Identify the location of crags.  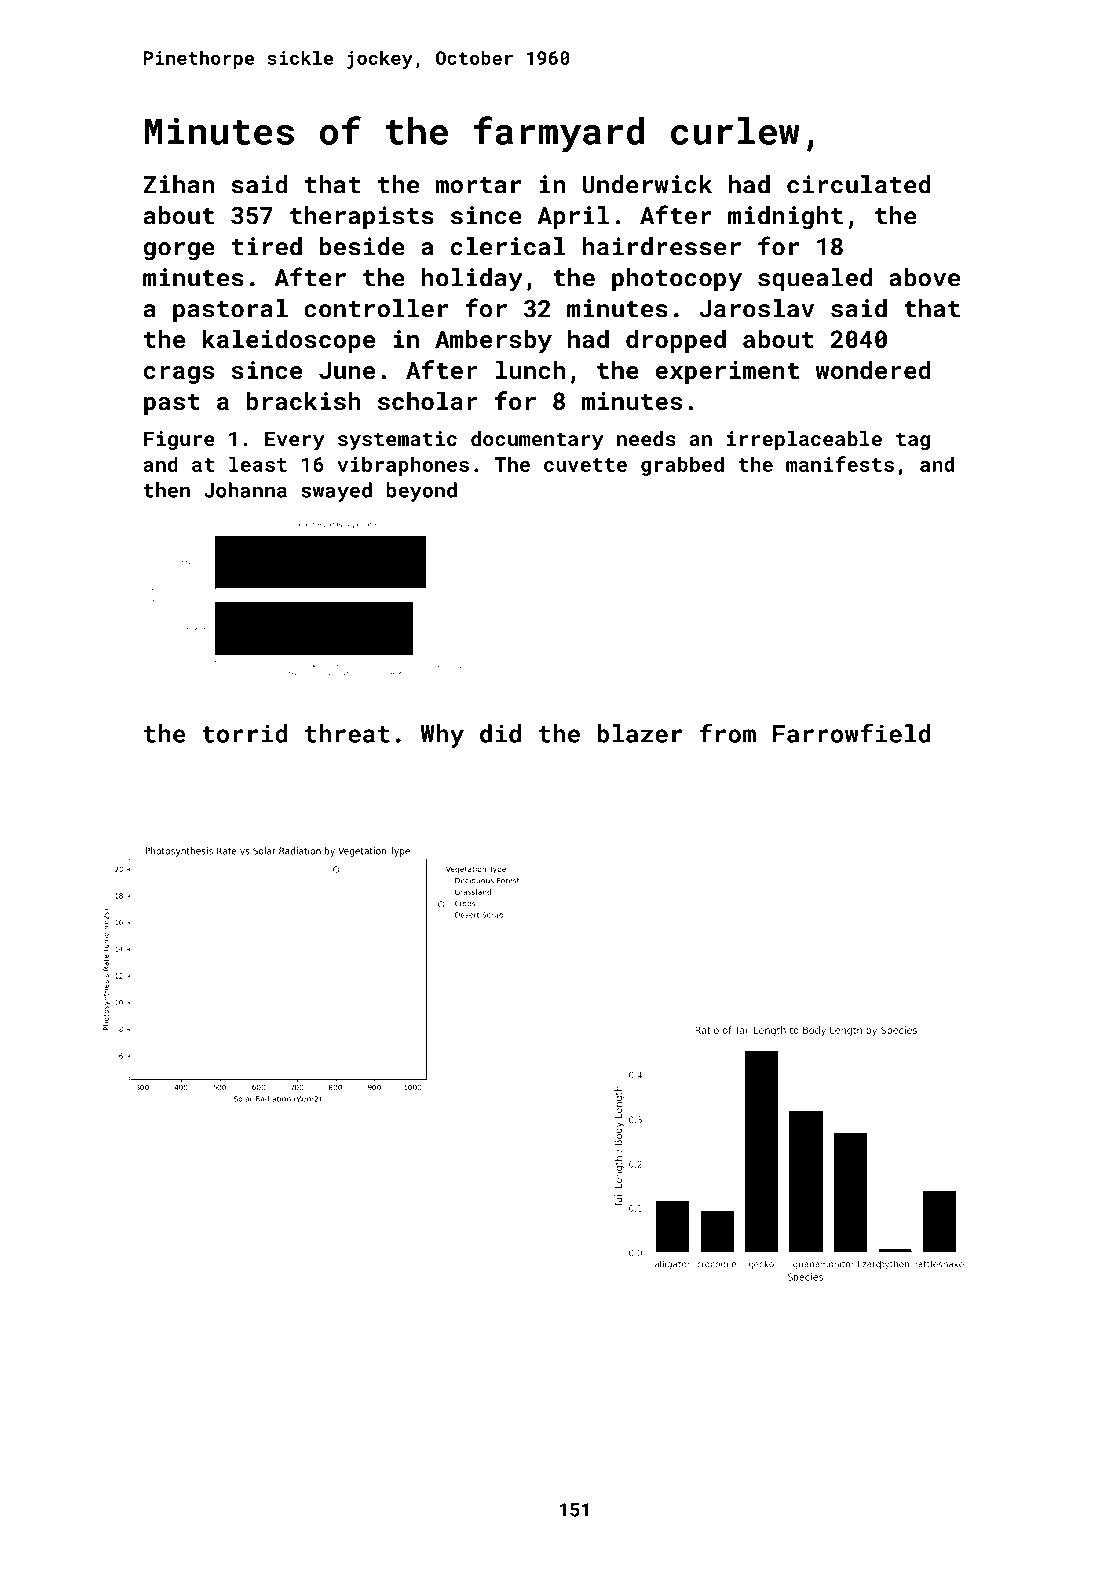
(179, 375).
